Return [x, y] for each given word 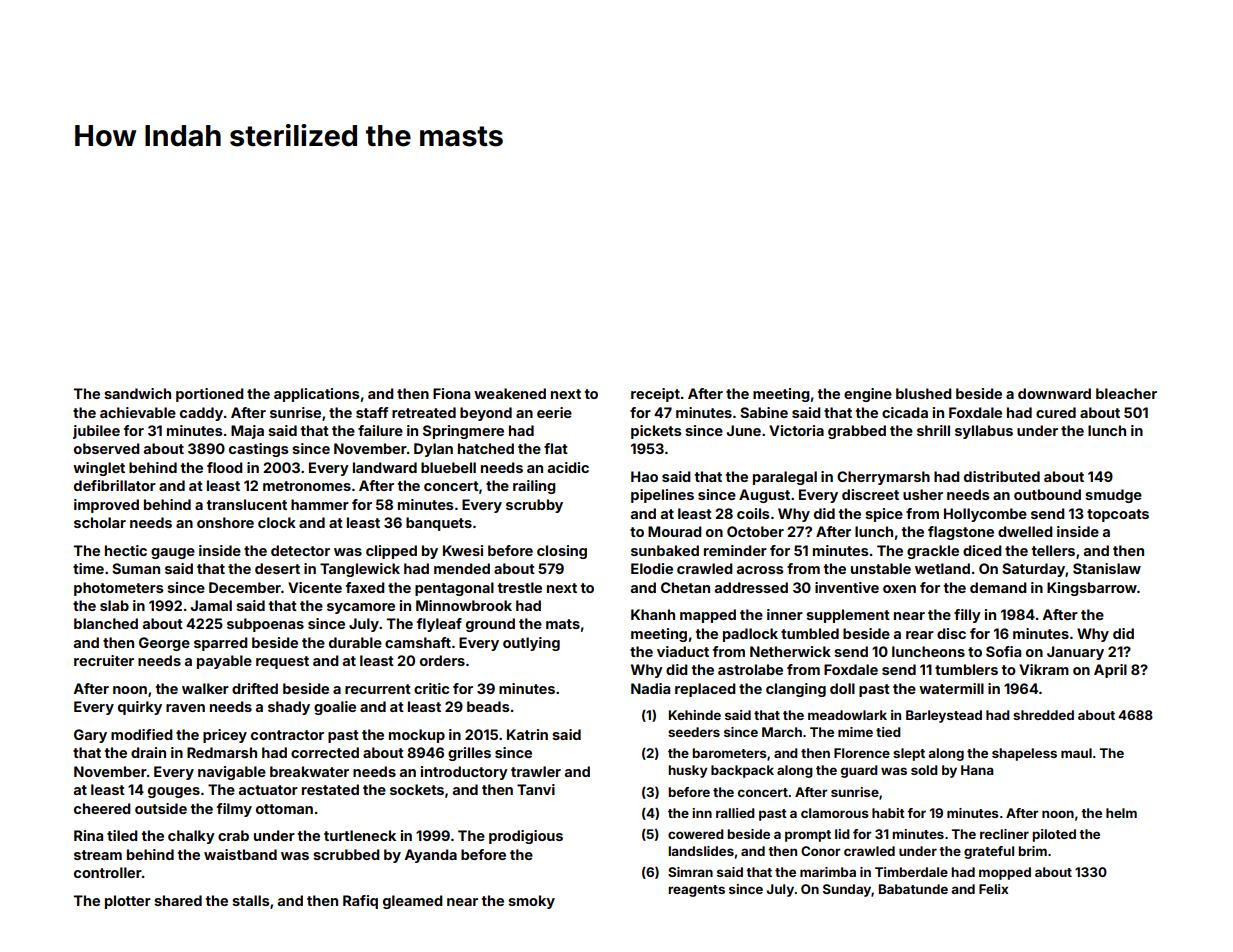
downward [1054, 393]
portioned [210, 395]
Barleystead [944, 716]
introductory [464, 773]
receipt [655, 395]
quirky [140, 708]
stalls [251, 900]
